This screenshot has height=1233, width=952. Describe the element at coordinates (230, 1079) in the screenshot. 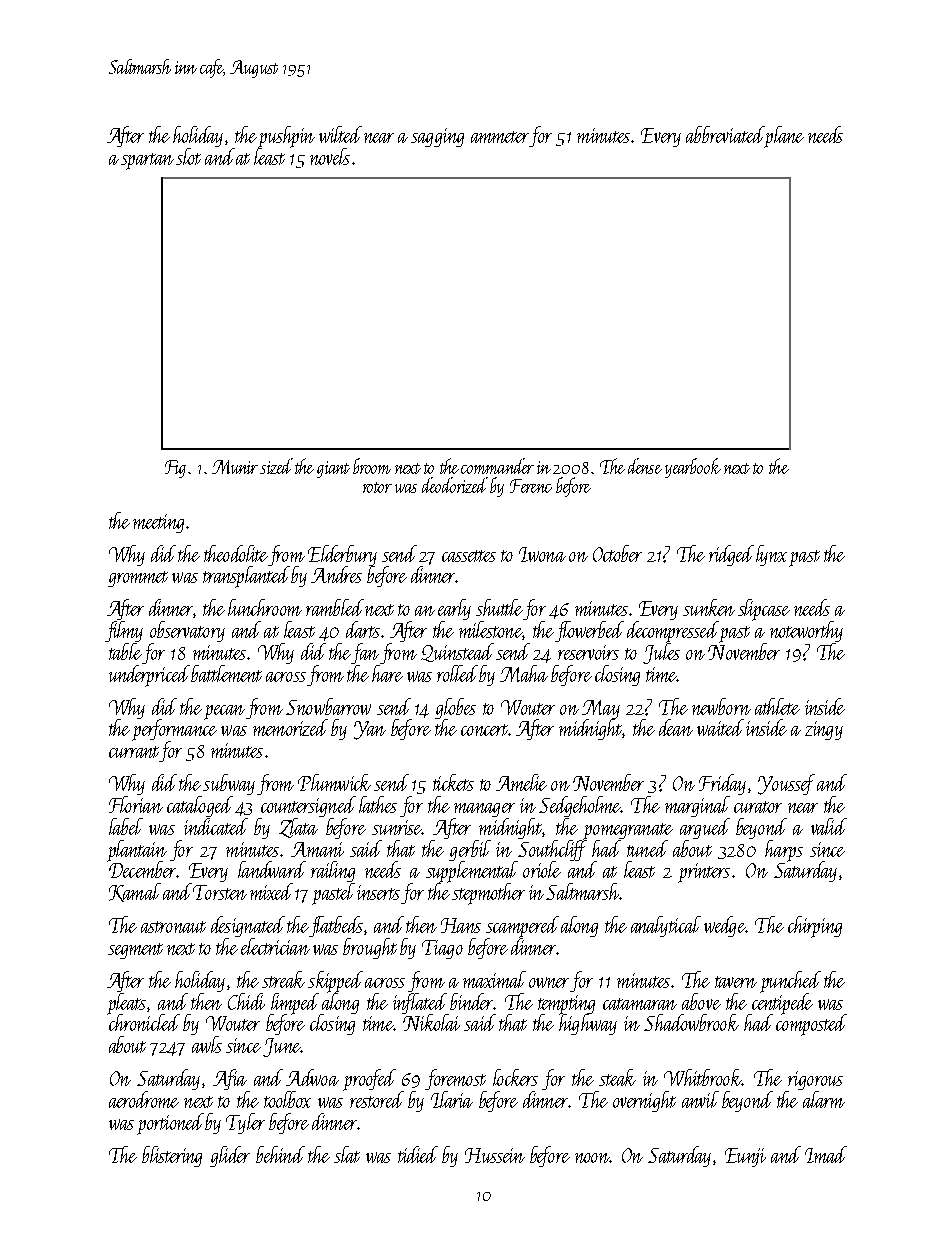

I see `Afia` at that location.
